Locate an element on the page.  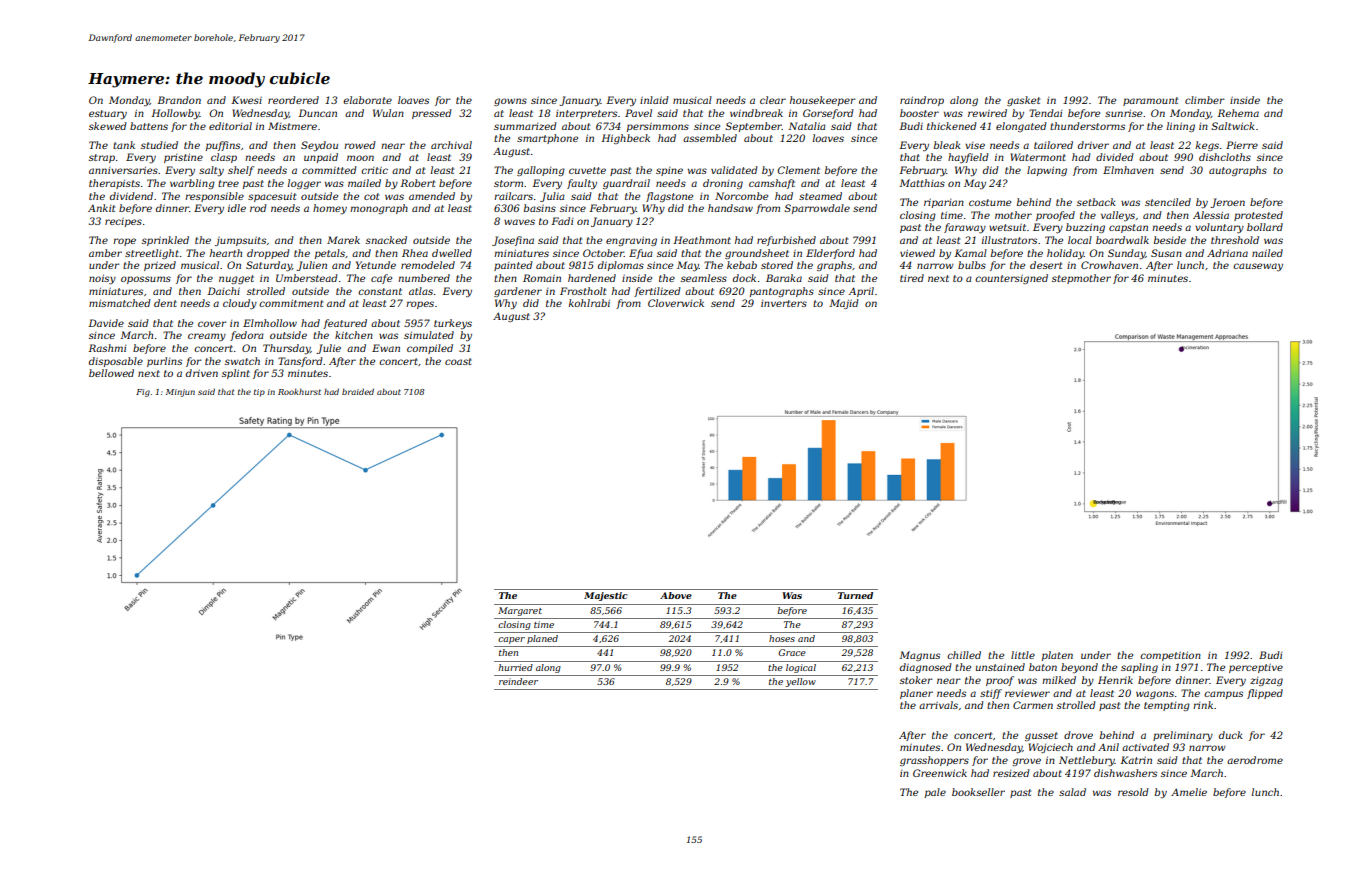
gasket is located at coordinates (1023, 101).
